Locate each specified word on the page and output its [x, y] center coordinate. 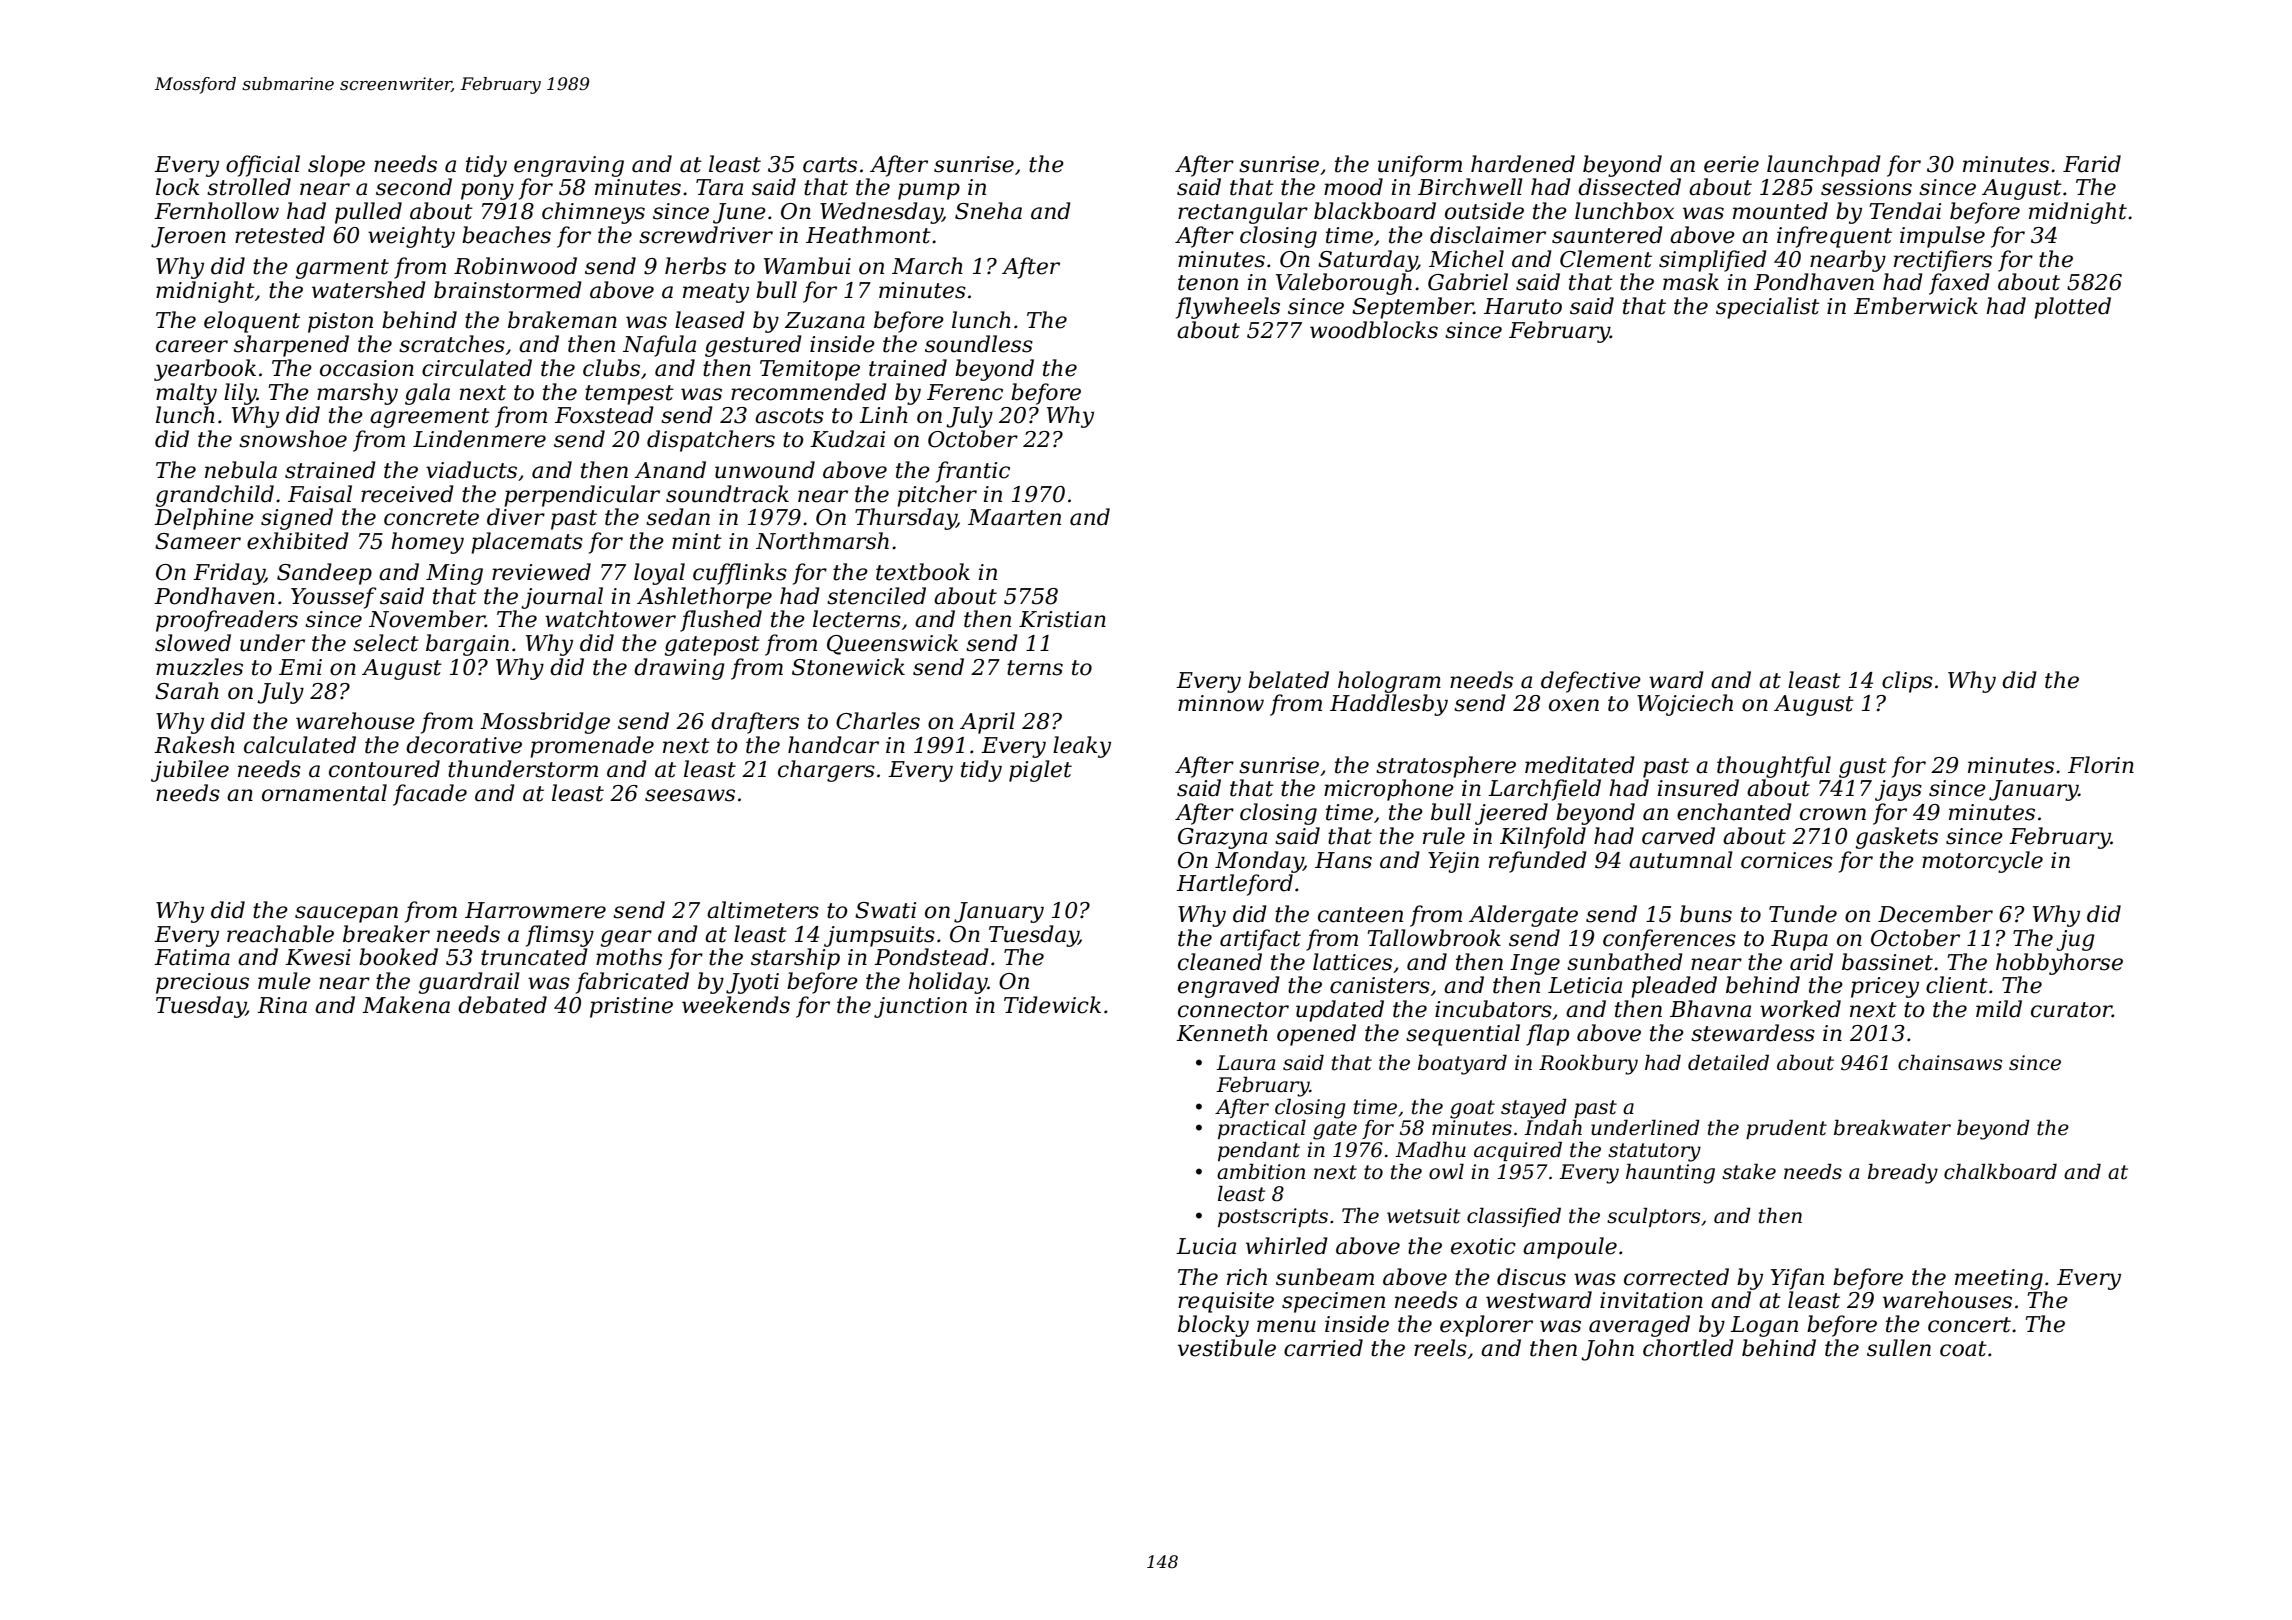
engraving [569, 166]
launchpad [1824, 166]
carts [830, 165]
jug [2075, 940]
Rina [282, 1005]
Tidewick [1052, 1005]
